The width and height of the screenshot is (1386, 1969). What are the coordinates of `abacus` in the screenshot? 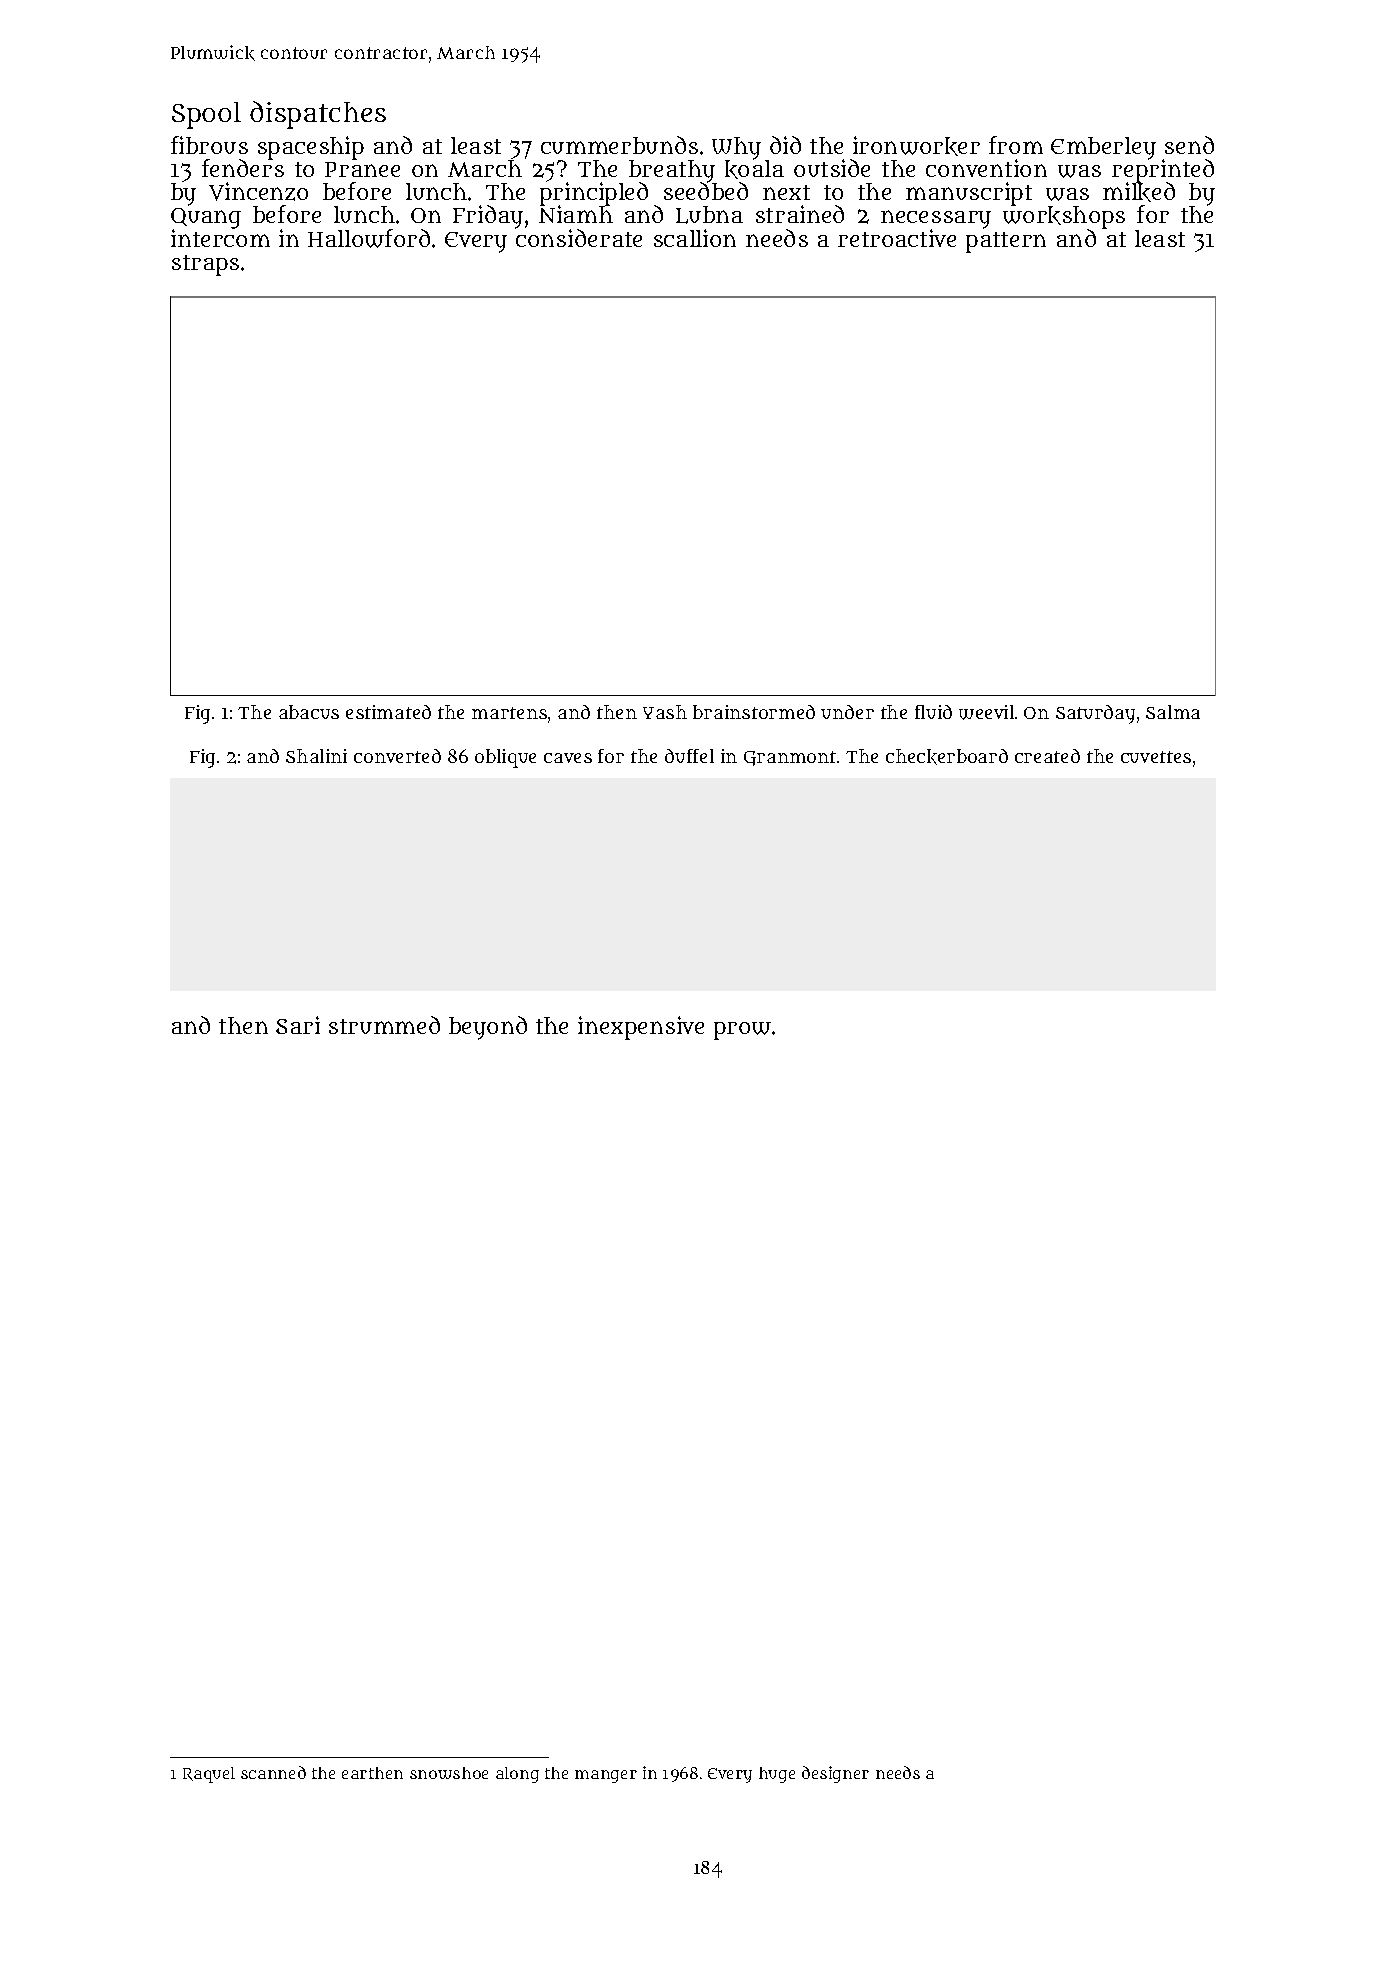 It's located at (309, 712).
